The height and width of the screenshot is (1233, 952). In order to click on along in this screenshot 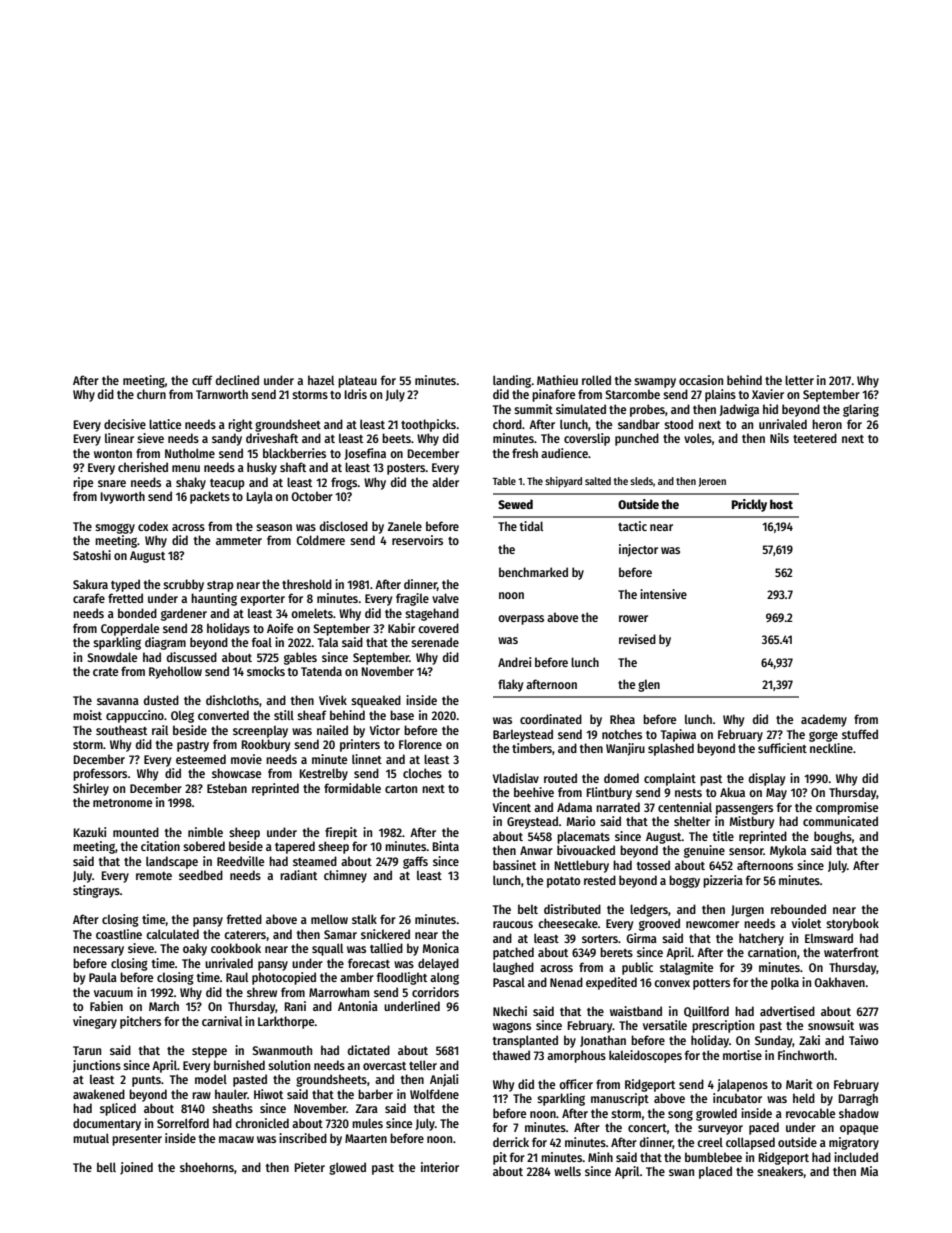, I will do `click(444, 978)`.
